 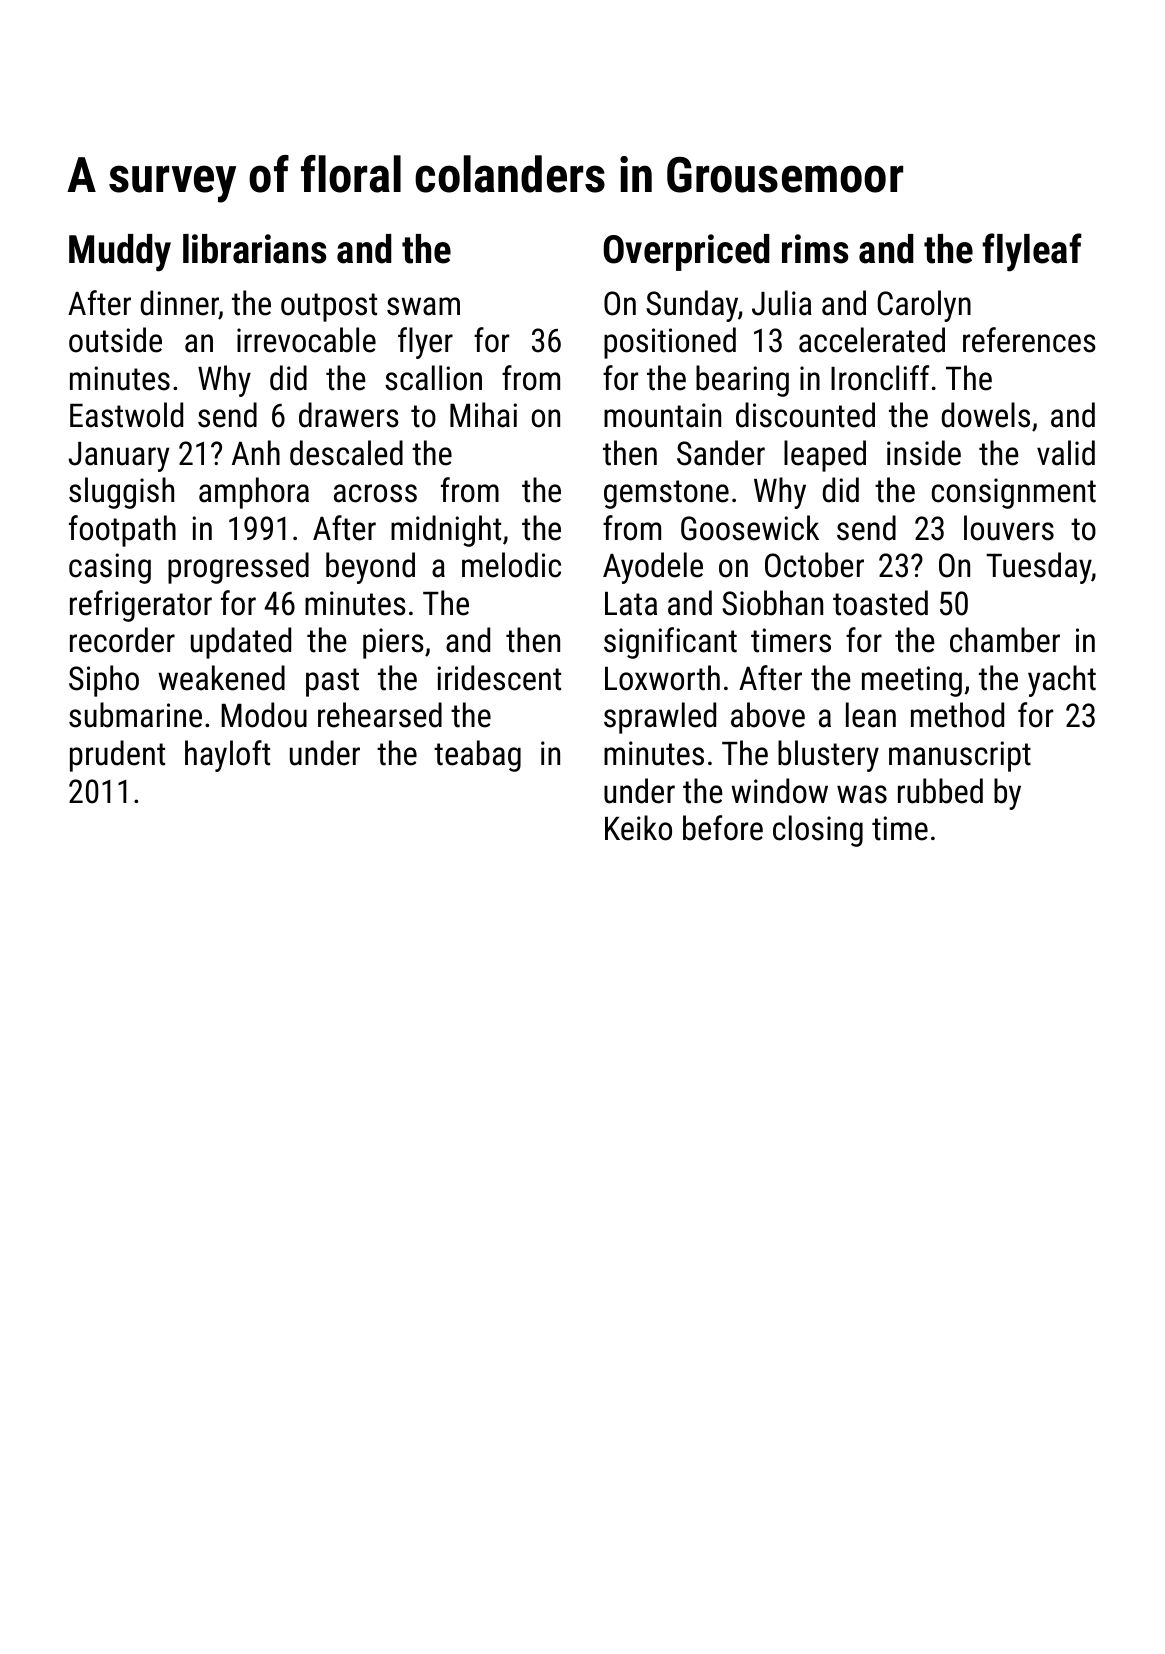 I want to click on closing, so click(x=818, y=831).
